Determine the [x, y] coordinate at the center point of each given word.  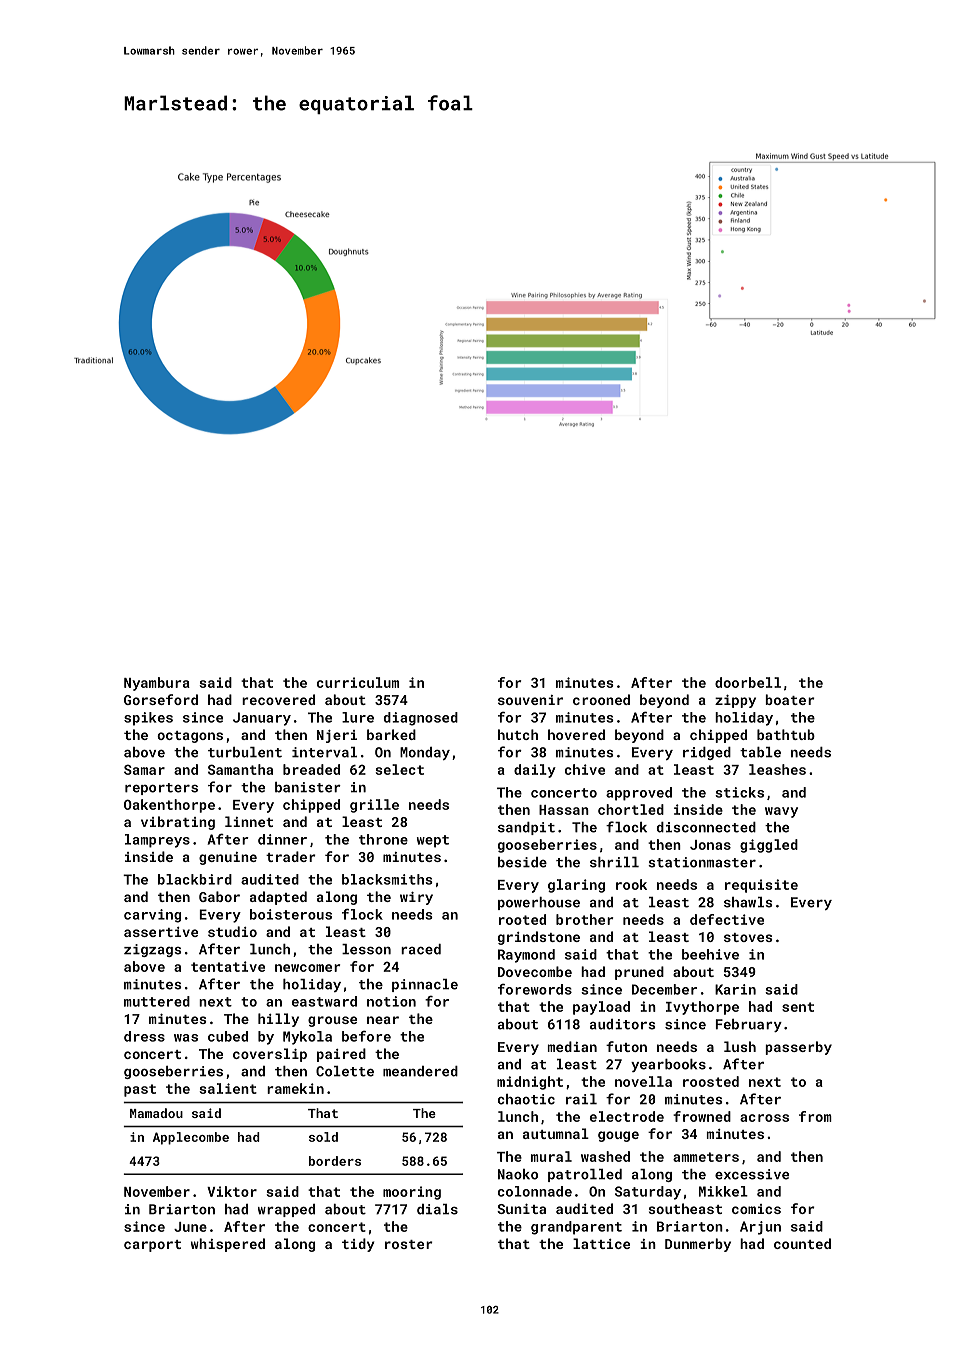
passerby [798, 1048]
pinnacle [425, 985]
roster [409, 1244]
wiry [416, 898]
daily [535, 771]
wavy [781, 812]
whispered [228, 1245]
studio [232, 931]
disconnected [706, 827]
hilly [278, 1020]
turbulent [245, 752]
